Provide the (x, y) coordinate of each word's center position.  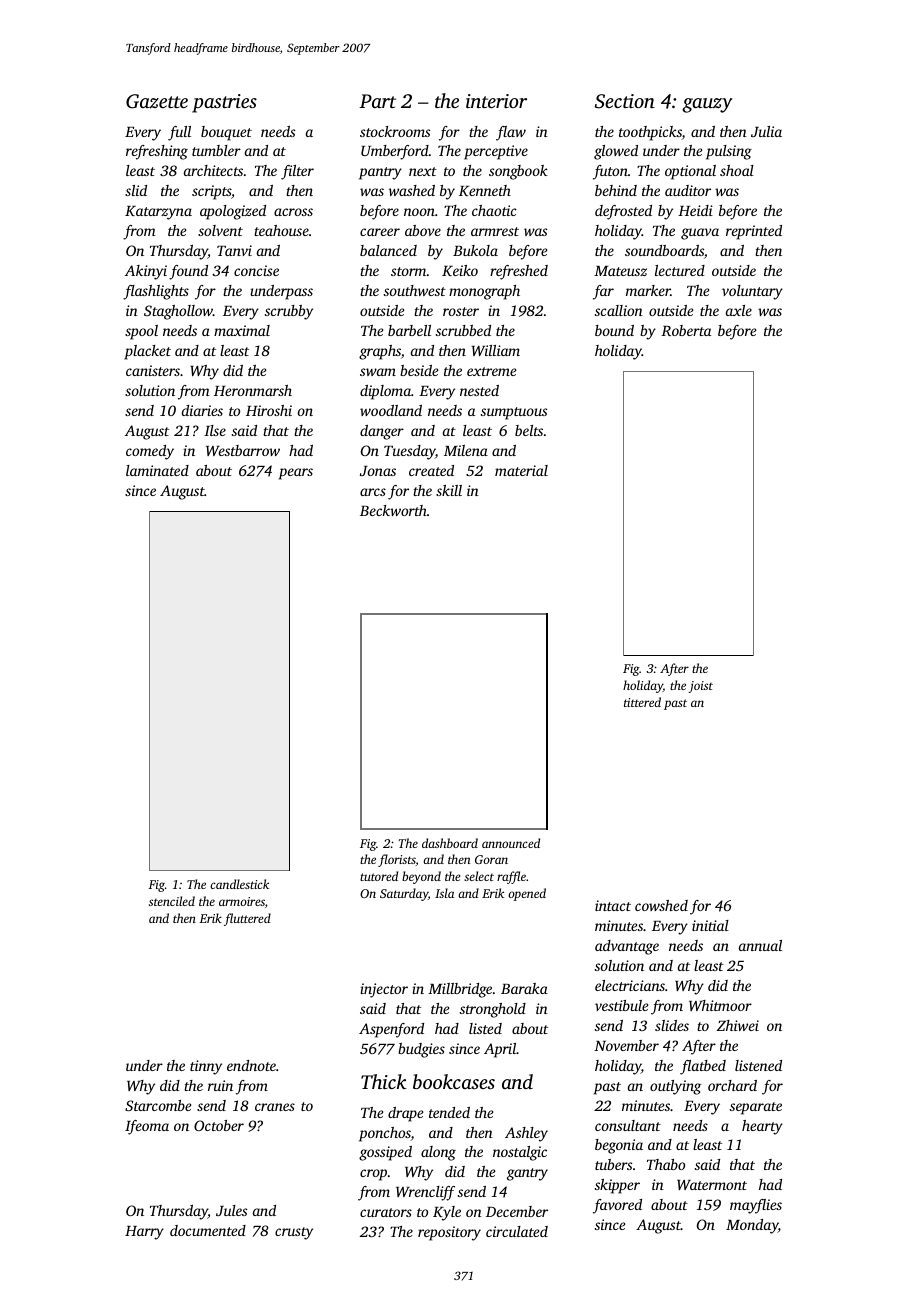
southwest (415, 290)
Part (377, 101)
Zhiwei (738, 1025)
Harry (144, 1233)
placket (147, 352)
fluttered (247, 919)
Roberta (686, 330)
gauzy (707, 105)
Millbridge (460, 990)
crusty (294, 1233)
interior (496, 101)
